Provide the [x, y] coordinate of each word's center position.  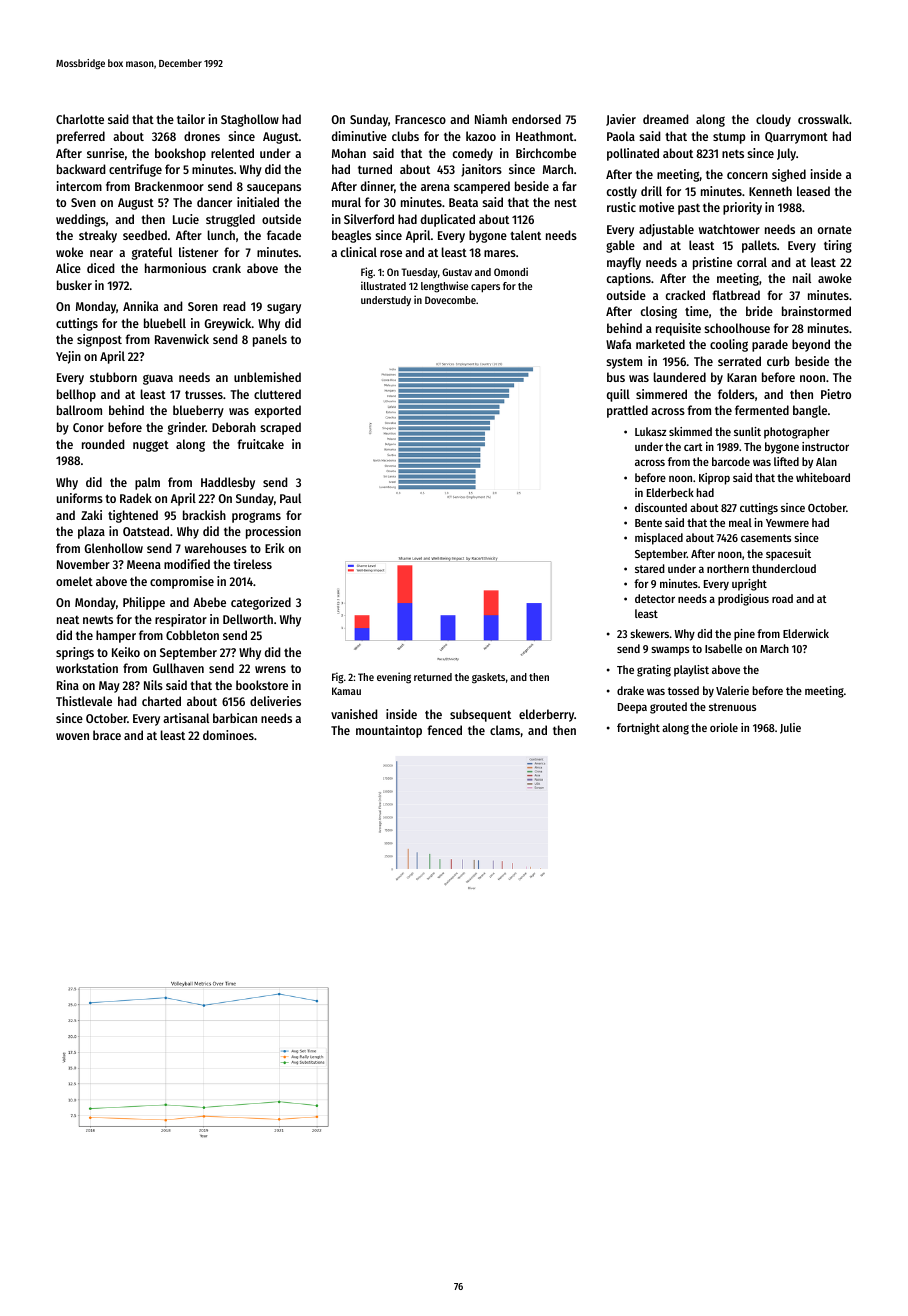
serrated [739, 361]
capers [485, 288]
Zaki [91, 515]
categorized [261, 603]
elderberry [546, 715]
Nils [153, 685]
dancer [214, 202]
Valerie [732, 690]
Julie [790, 728]
